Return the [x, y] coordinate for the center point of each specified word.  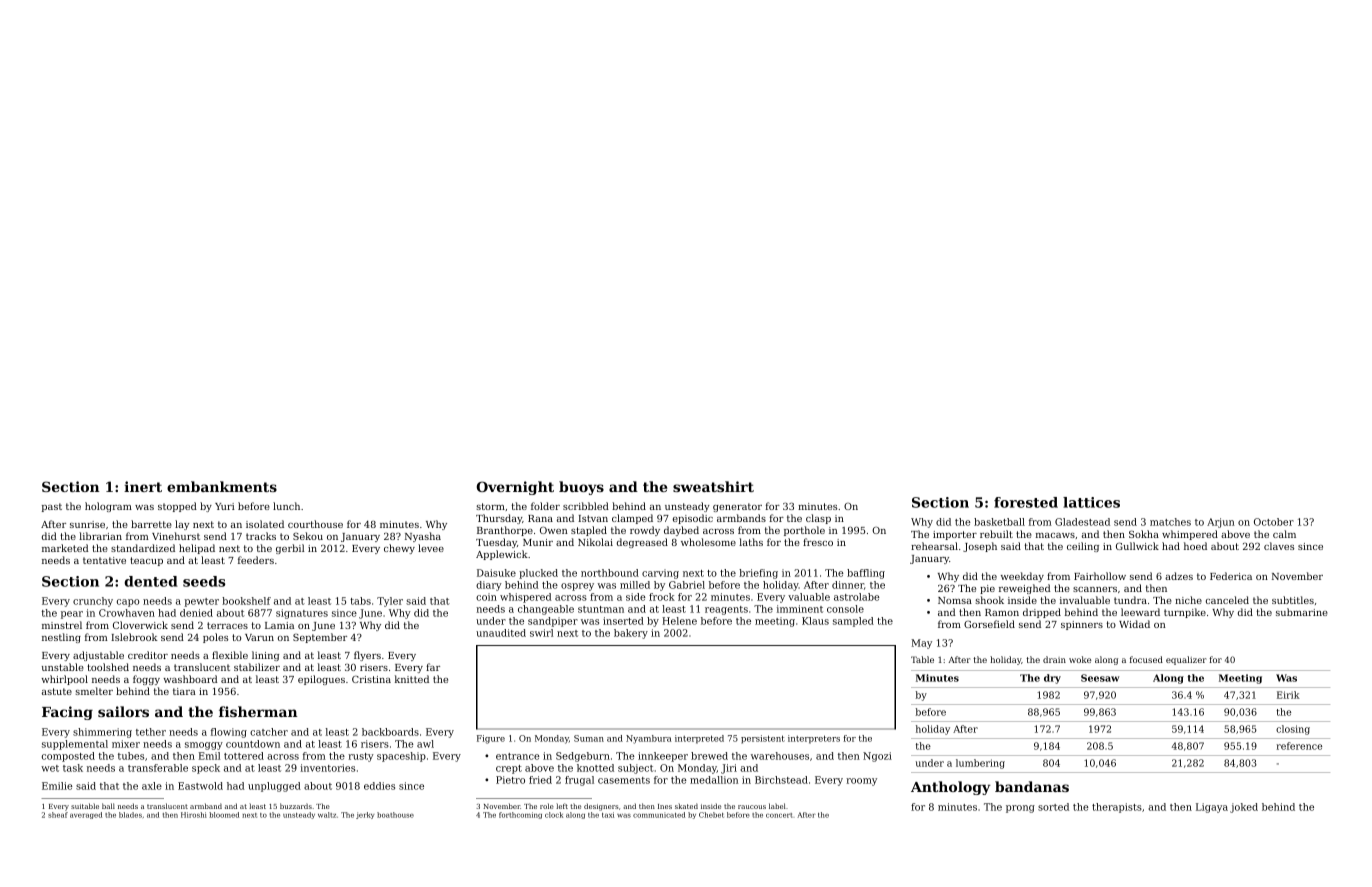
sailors [123, 711]
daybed [681, 531]
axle [152, 786]
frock [662, 597]
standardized [143, 548]
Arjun [1221, 523]
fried [540, 780]
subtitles [1293, 600]
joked [1244, 808]
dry [1052, 679]
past [52, 507]
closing [1293, 730]
